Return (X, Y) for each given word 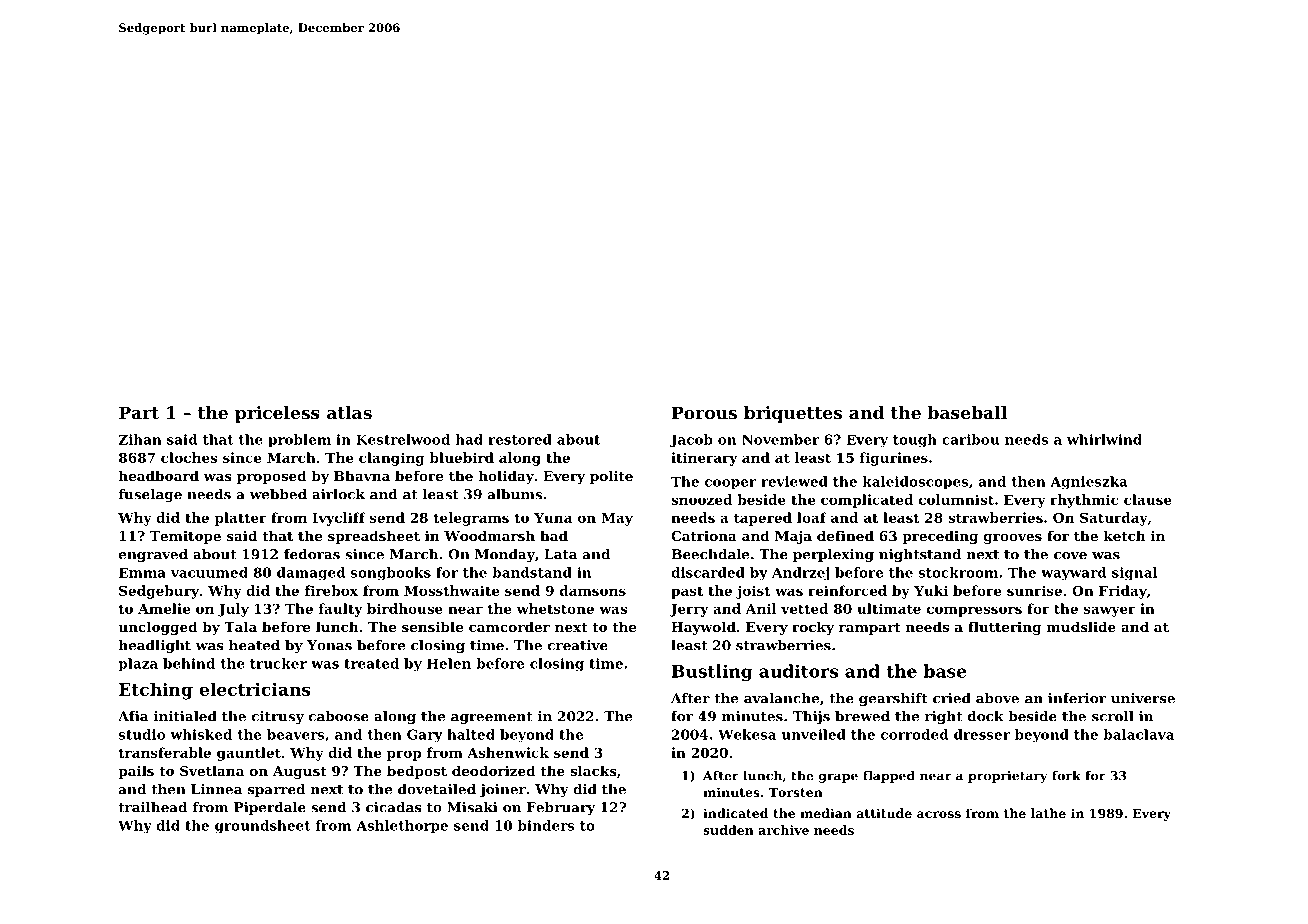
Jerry (689, 610)
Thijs (811, 717)
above (997, 698)
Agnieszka (1089, 483)
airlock (338, 494)
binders (546, 825)
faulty (340, 610)
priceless (277, 414)
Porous (704, 412)
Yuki (931, 590)
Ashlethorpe (402, 827)
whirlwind (1104, 439)
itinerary (704, 459)
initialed (185, 716)
